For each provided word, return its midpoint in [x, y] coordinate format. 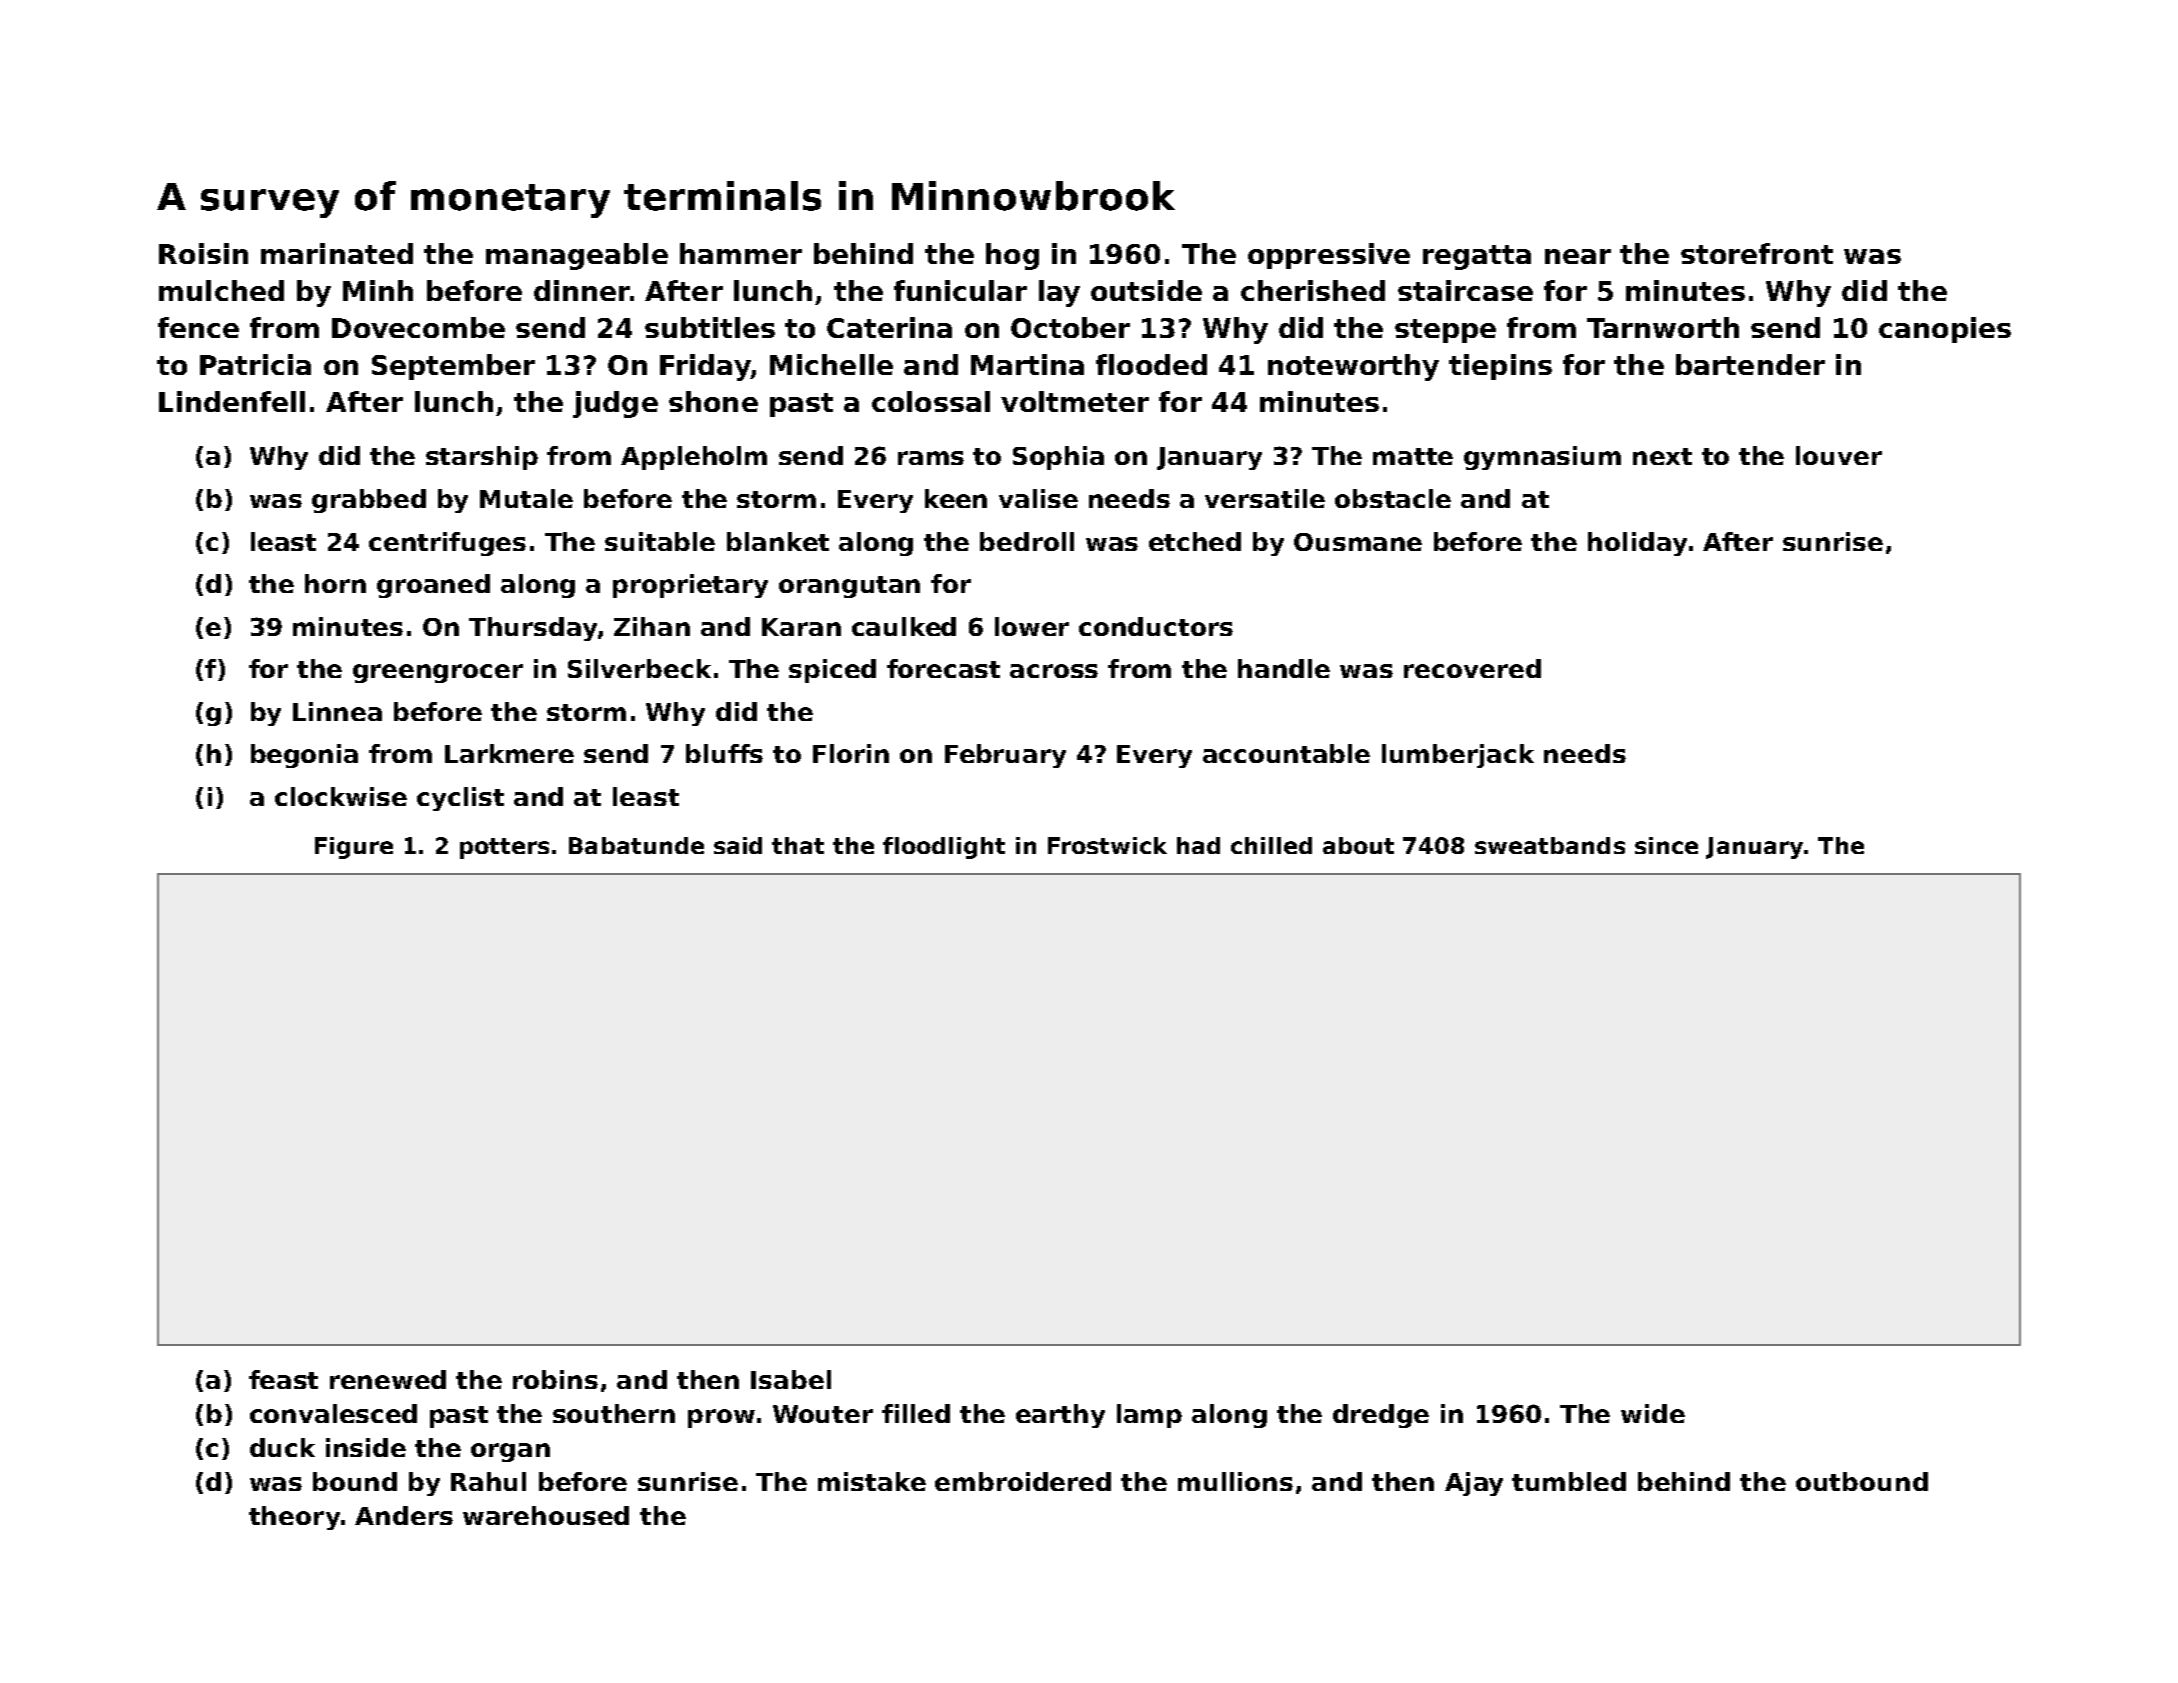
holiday [1637, 544]
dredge [1381, 1416]
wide [1653, 1413]
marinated [337, 253]
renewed [388, 1379]
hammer [741, 253]
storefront [1757, 253]
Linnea [337, 711]
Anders [404, 1515]
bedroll [1027, 541]
